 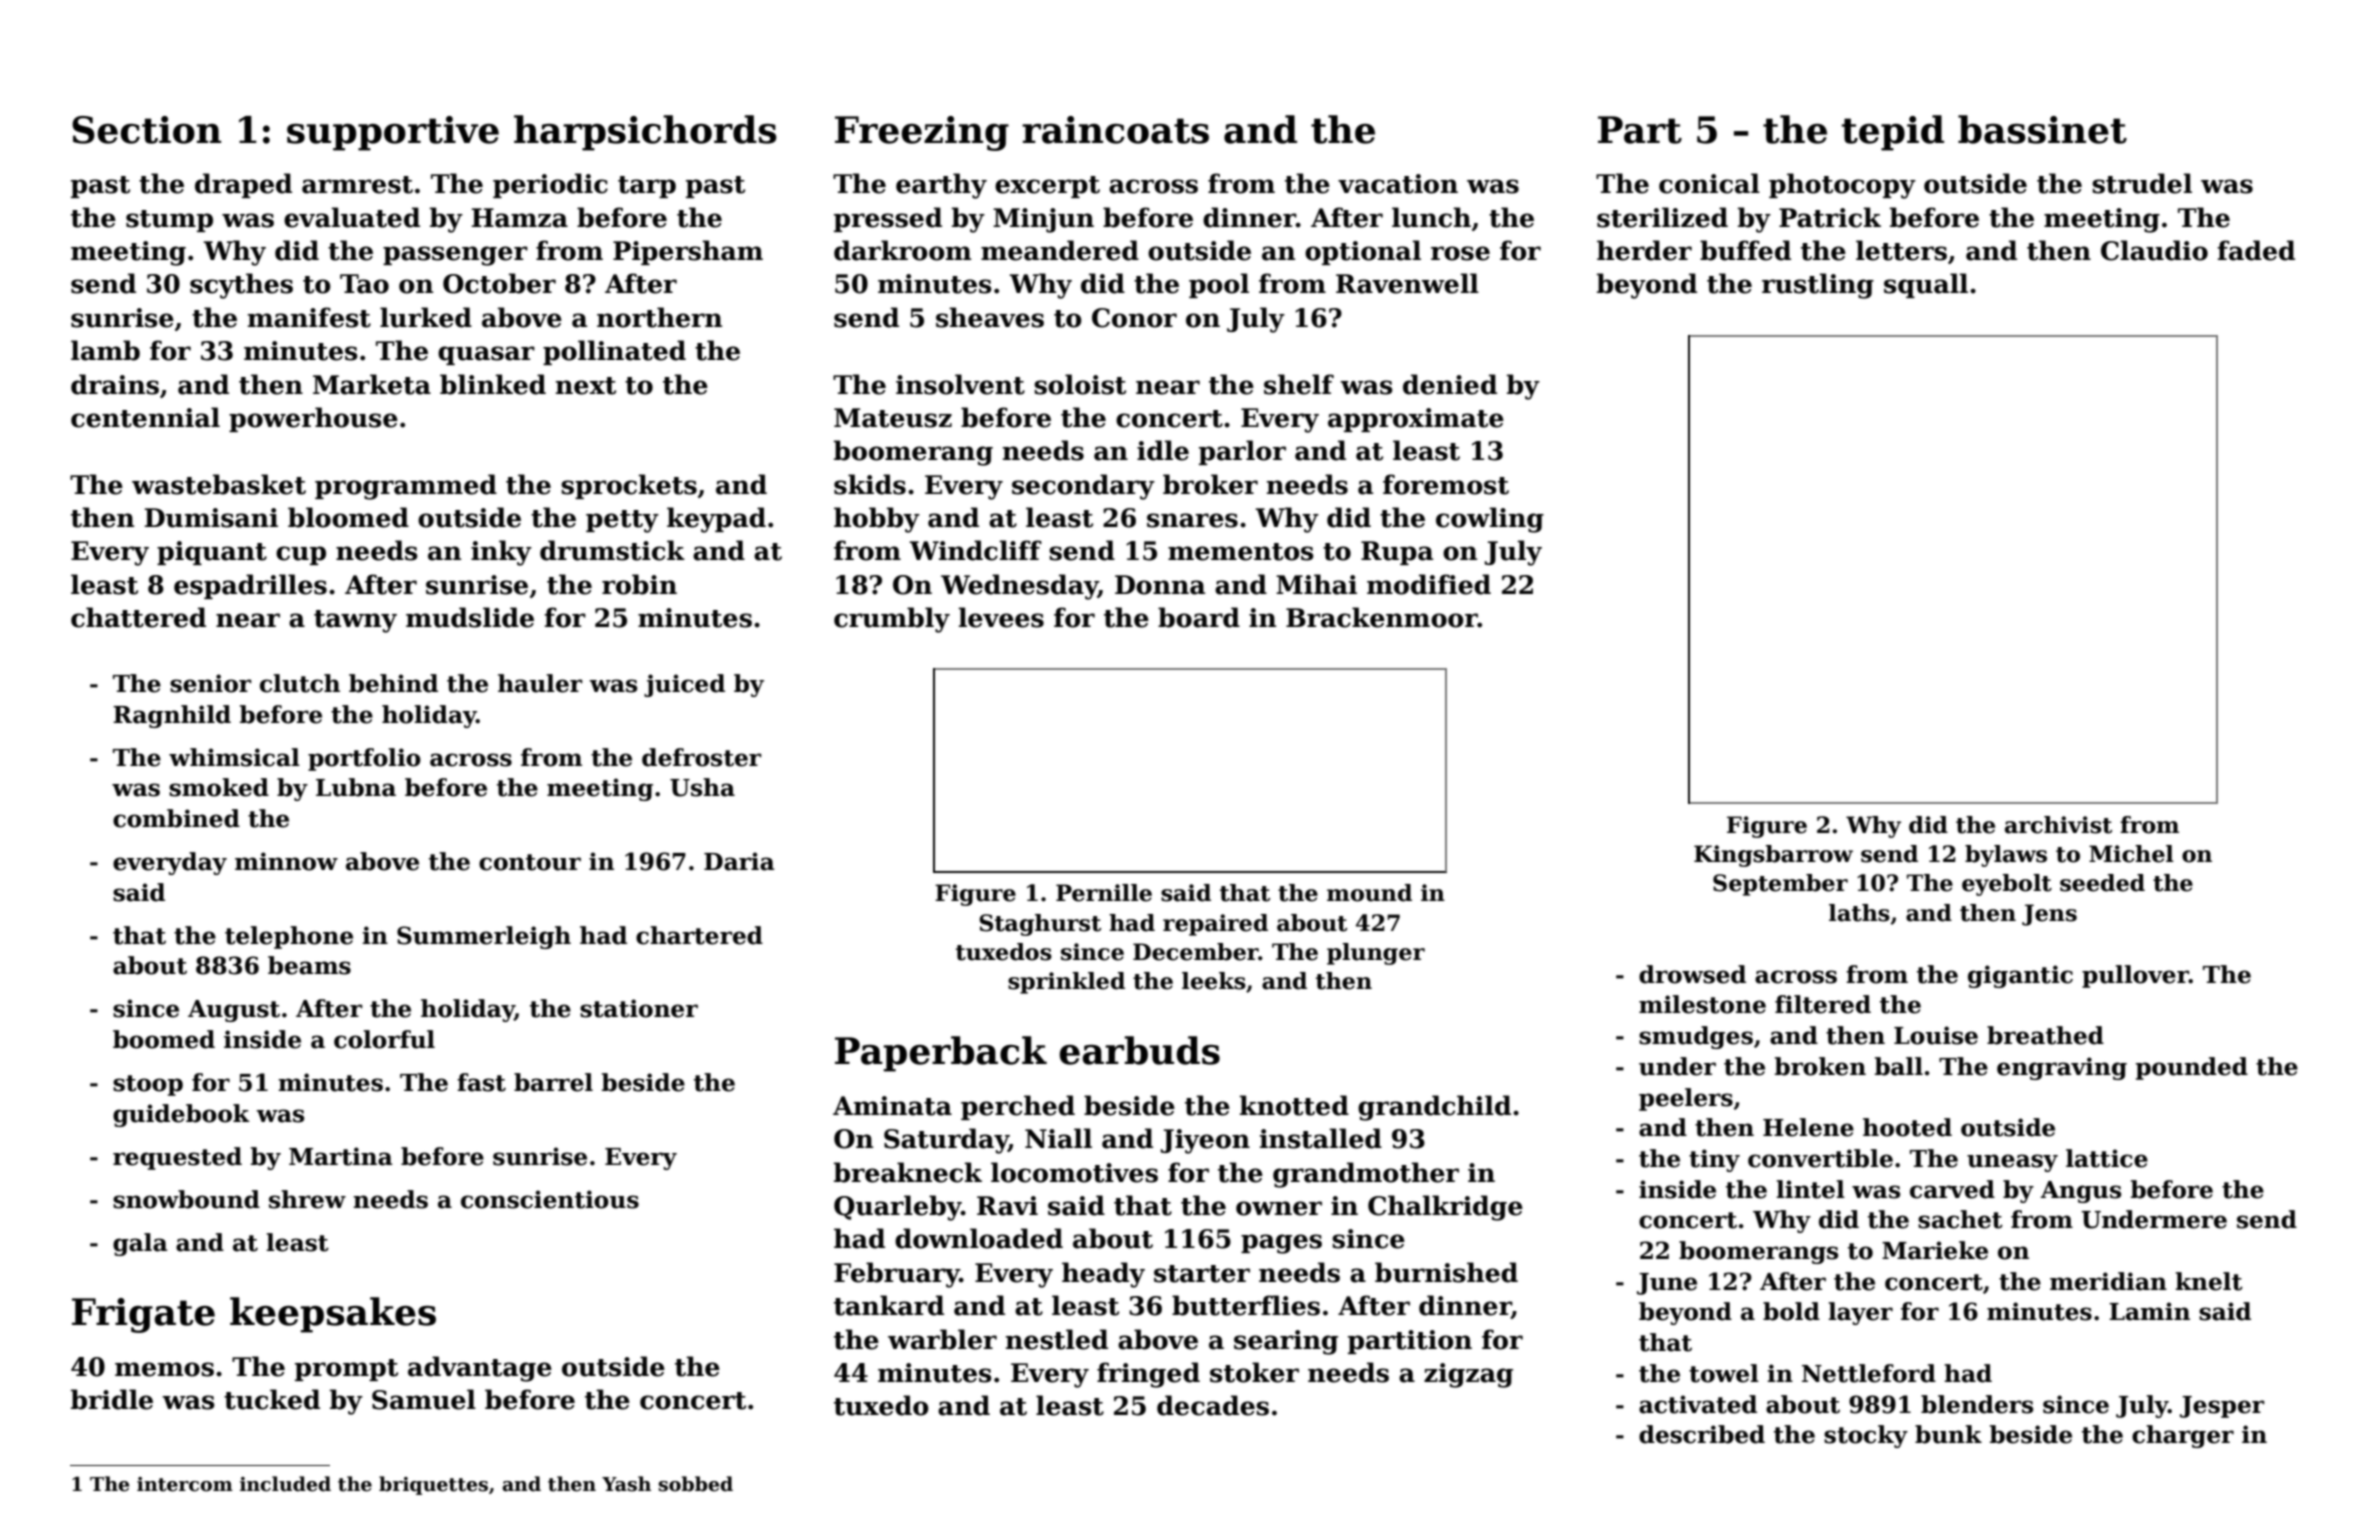 I want to click on mound, so click(x=1369, y=893).
